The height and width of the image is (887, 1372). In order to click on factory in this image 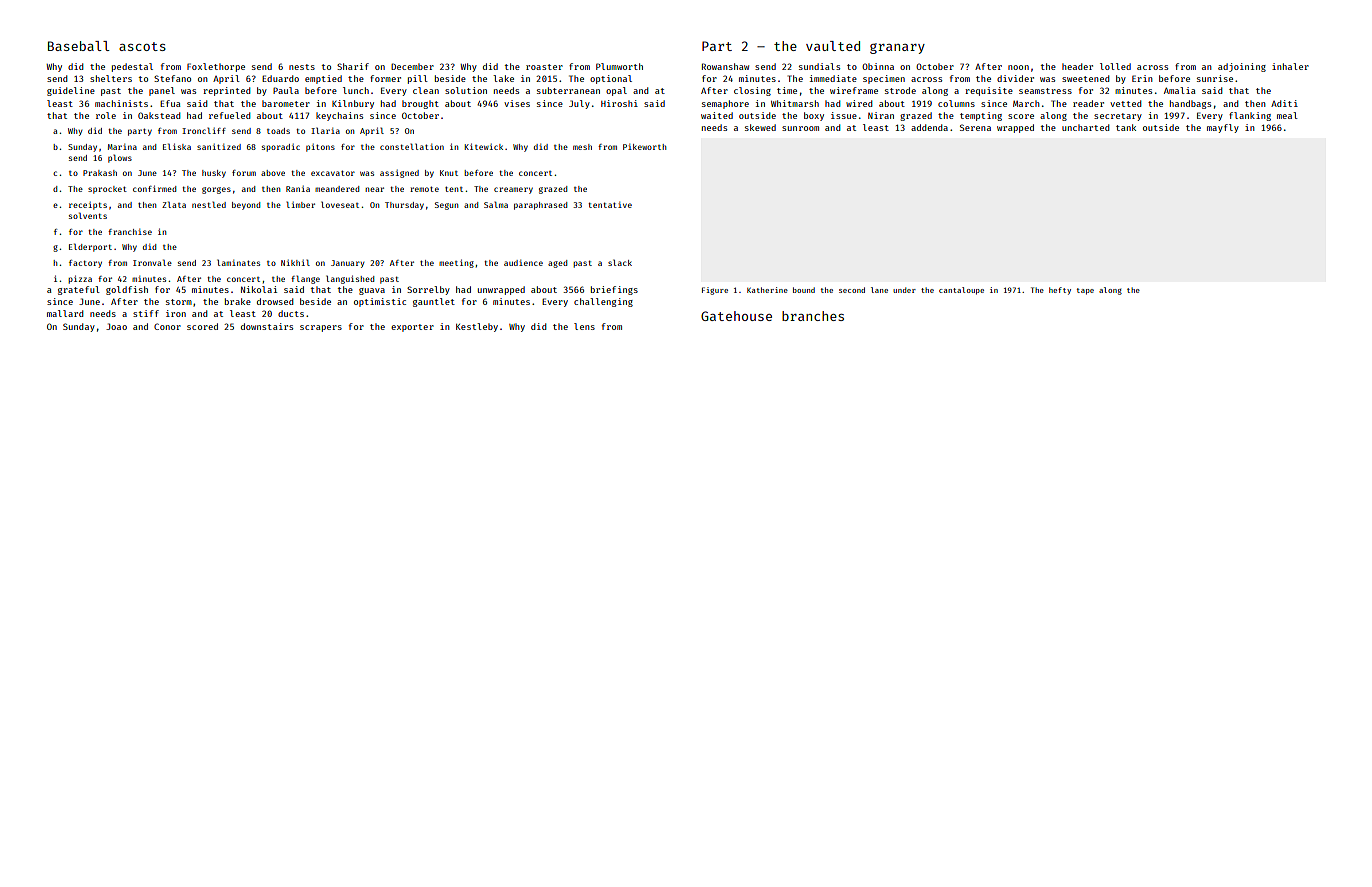, I will do `click(85, 264)`.
